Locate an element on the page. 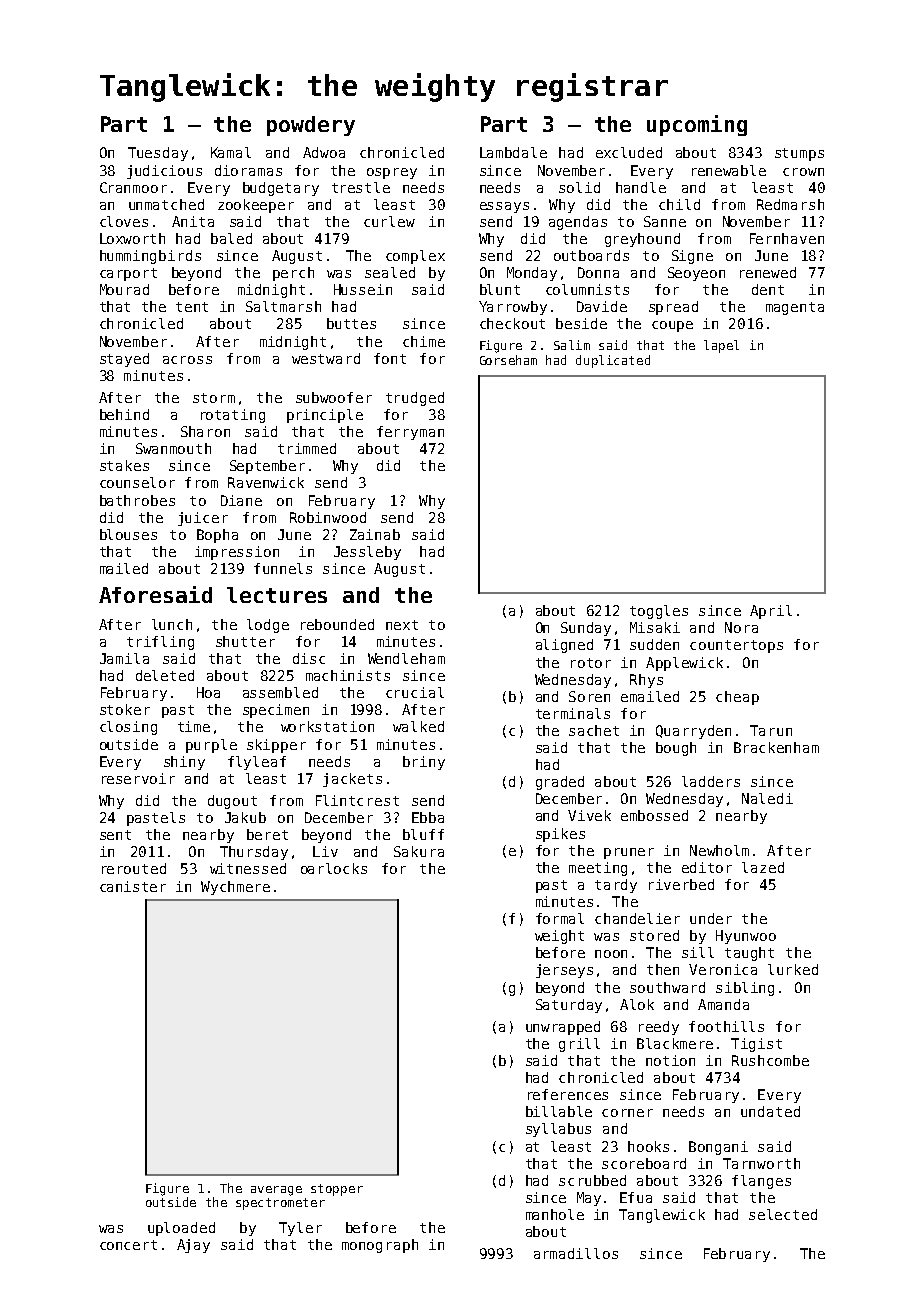 The height and width of the document is (1308, 924). Cranmoor is located at coordinates (133, 187).
